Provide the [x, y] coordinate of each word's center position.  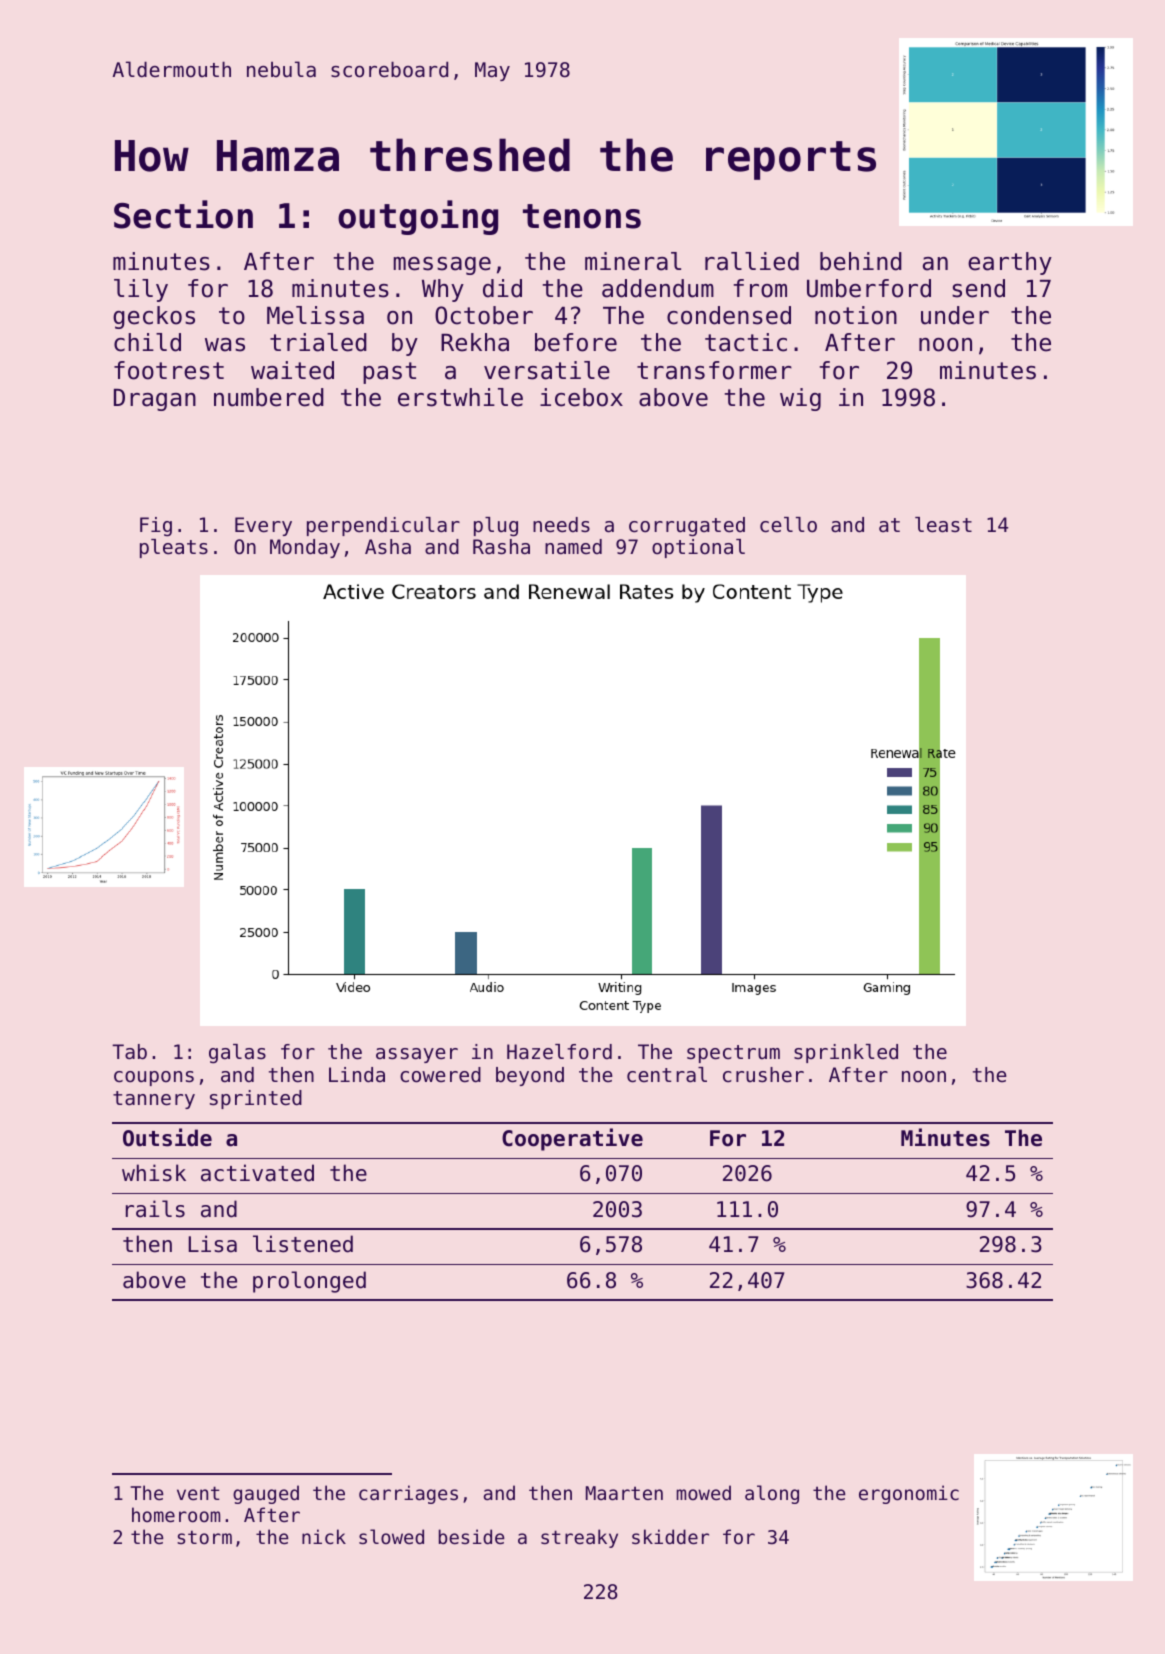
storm [204, 1537]
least [943, 525]
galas [237, 1053]
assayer [417, 1055]
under [955, 315]
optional [698, 548]
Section [183, 214]
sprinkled [846, 1053]
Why [443, 290]
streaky [579, 1538]
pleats [174, 548]
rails [155, 1209]
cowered [440, 1075]
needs [561, 525]
